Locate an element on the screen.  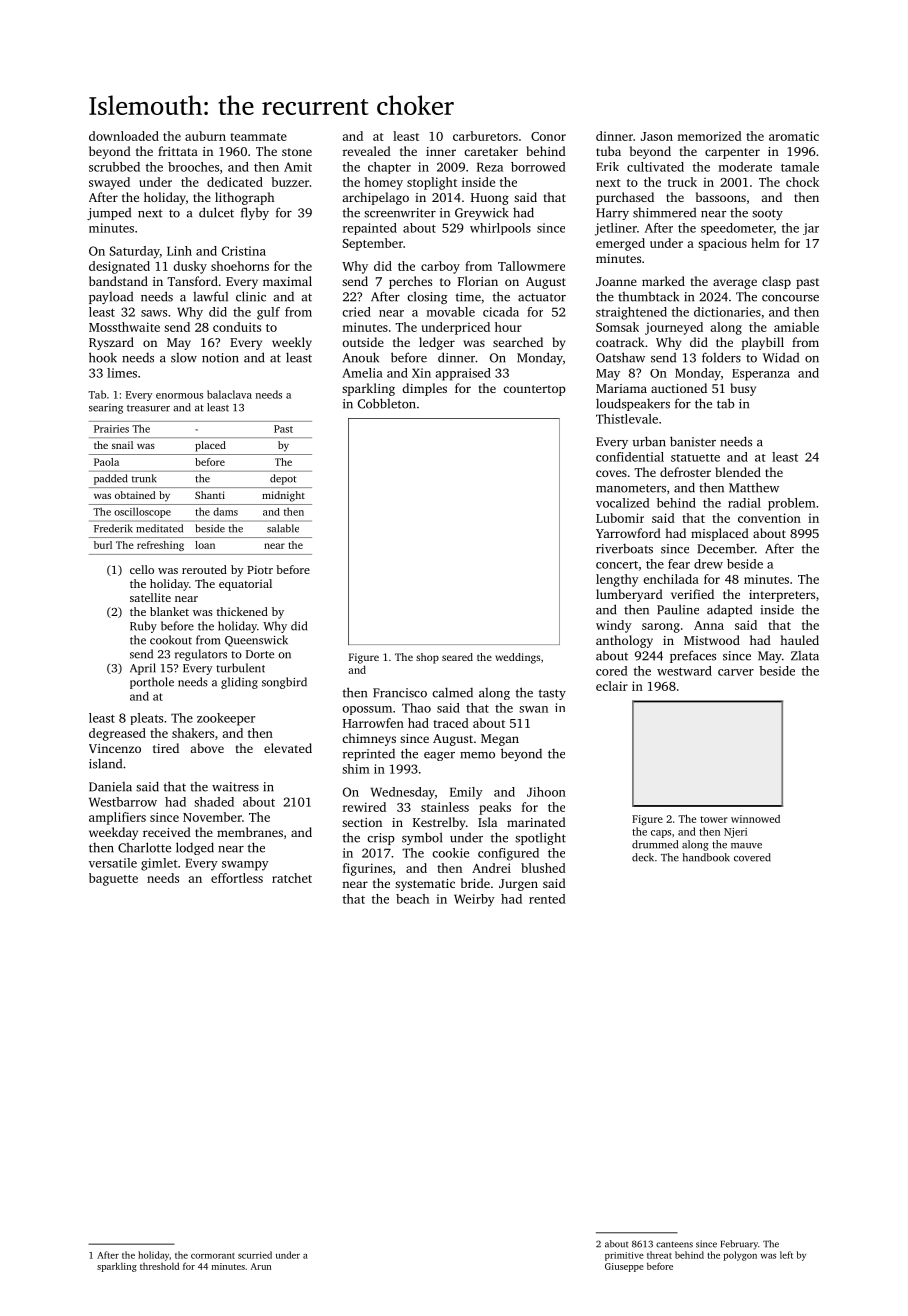
threshold is located at coordinates (159, 1266).
